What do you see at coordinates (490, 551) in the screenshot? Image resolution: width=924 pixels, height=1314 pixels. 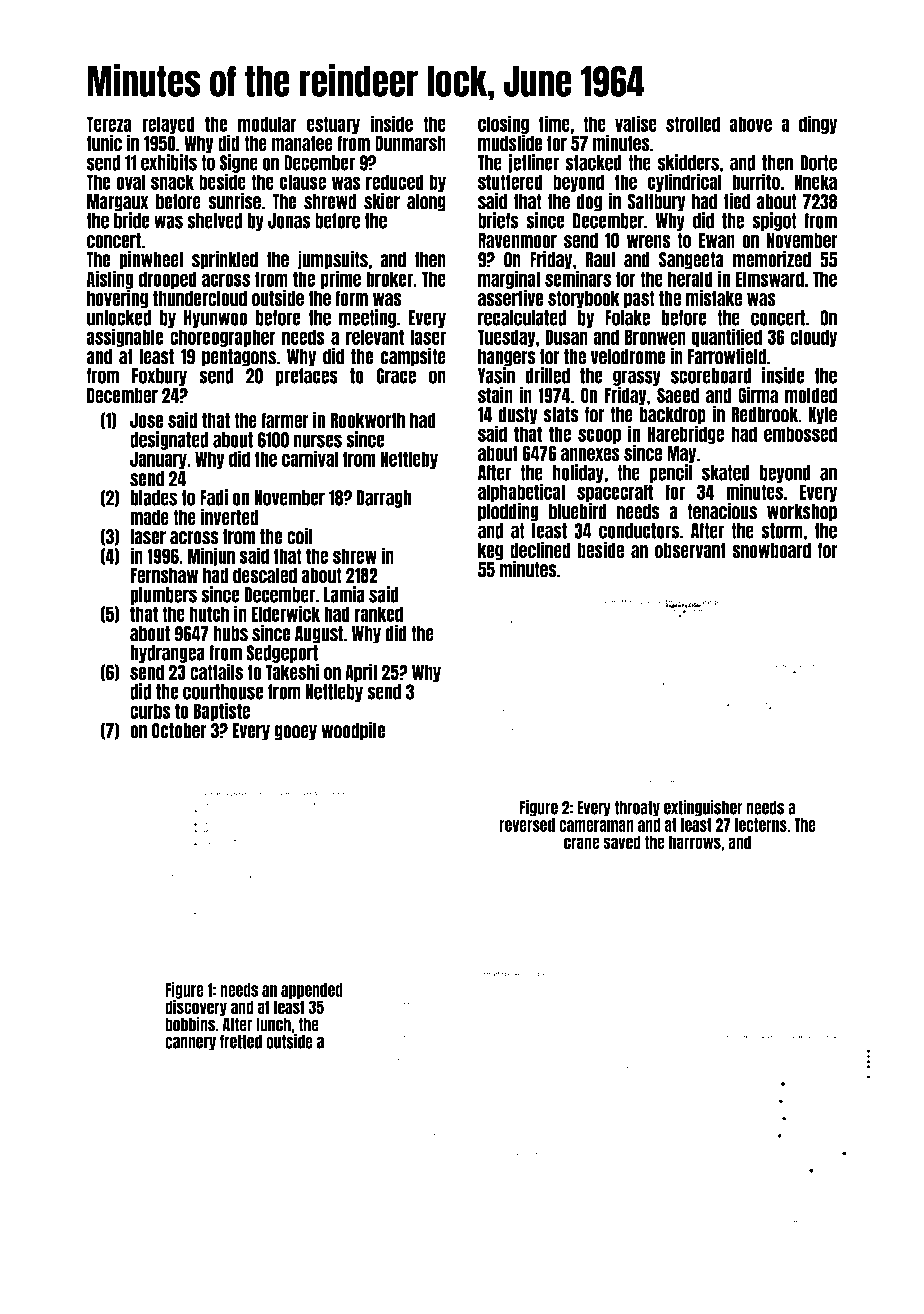 I see `keg` at bounding box center [490, 551].
